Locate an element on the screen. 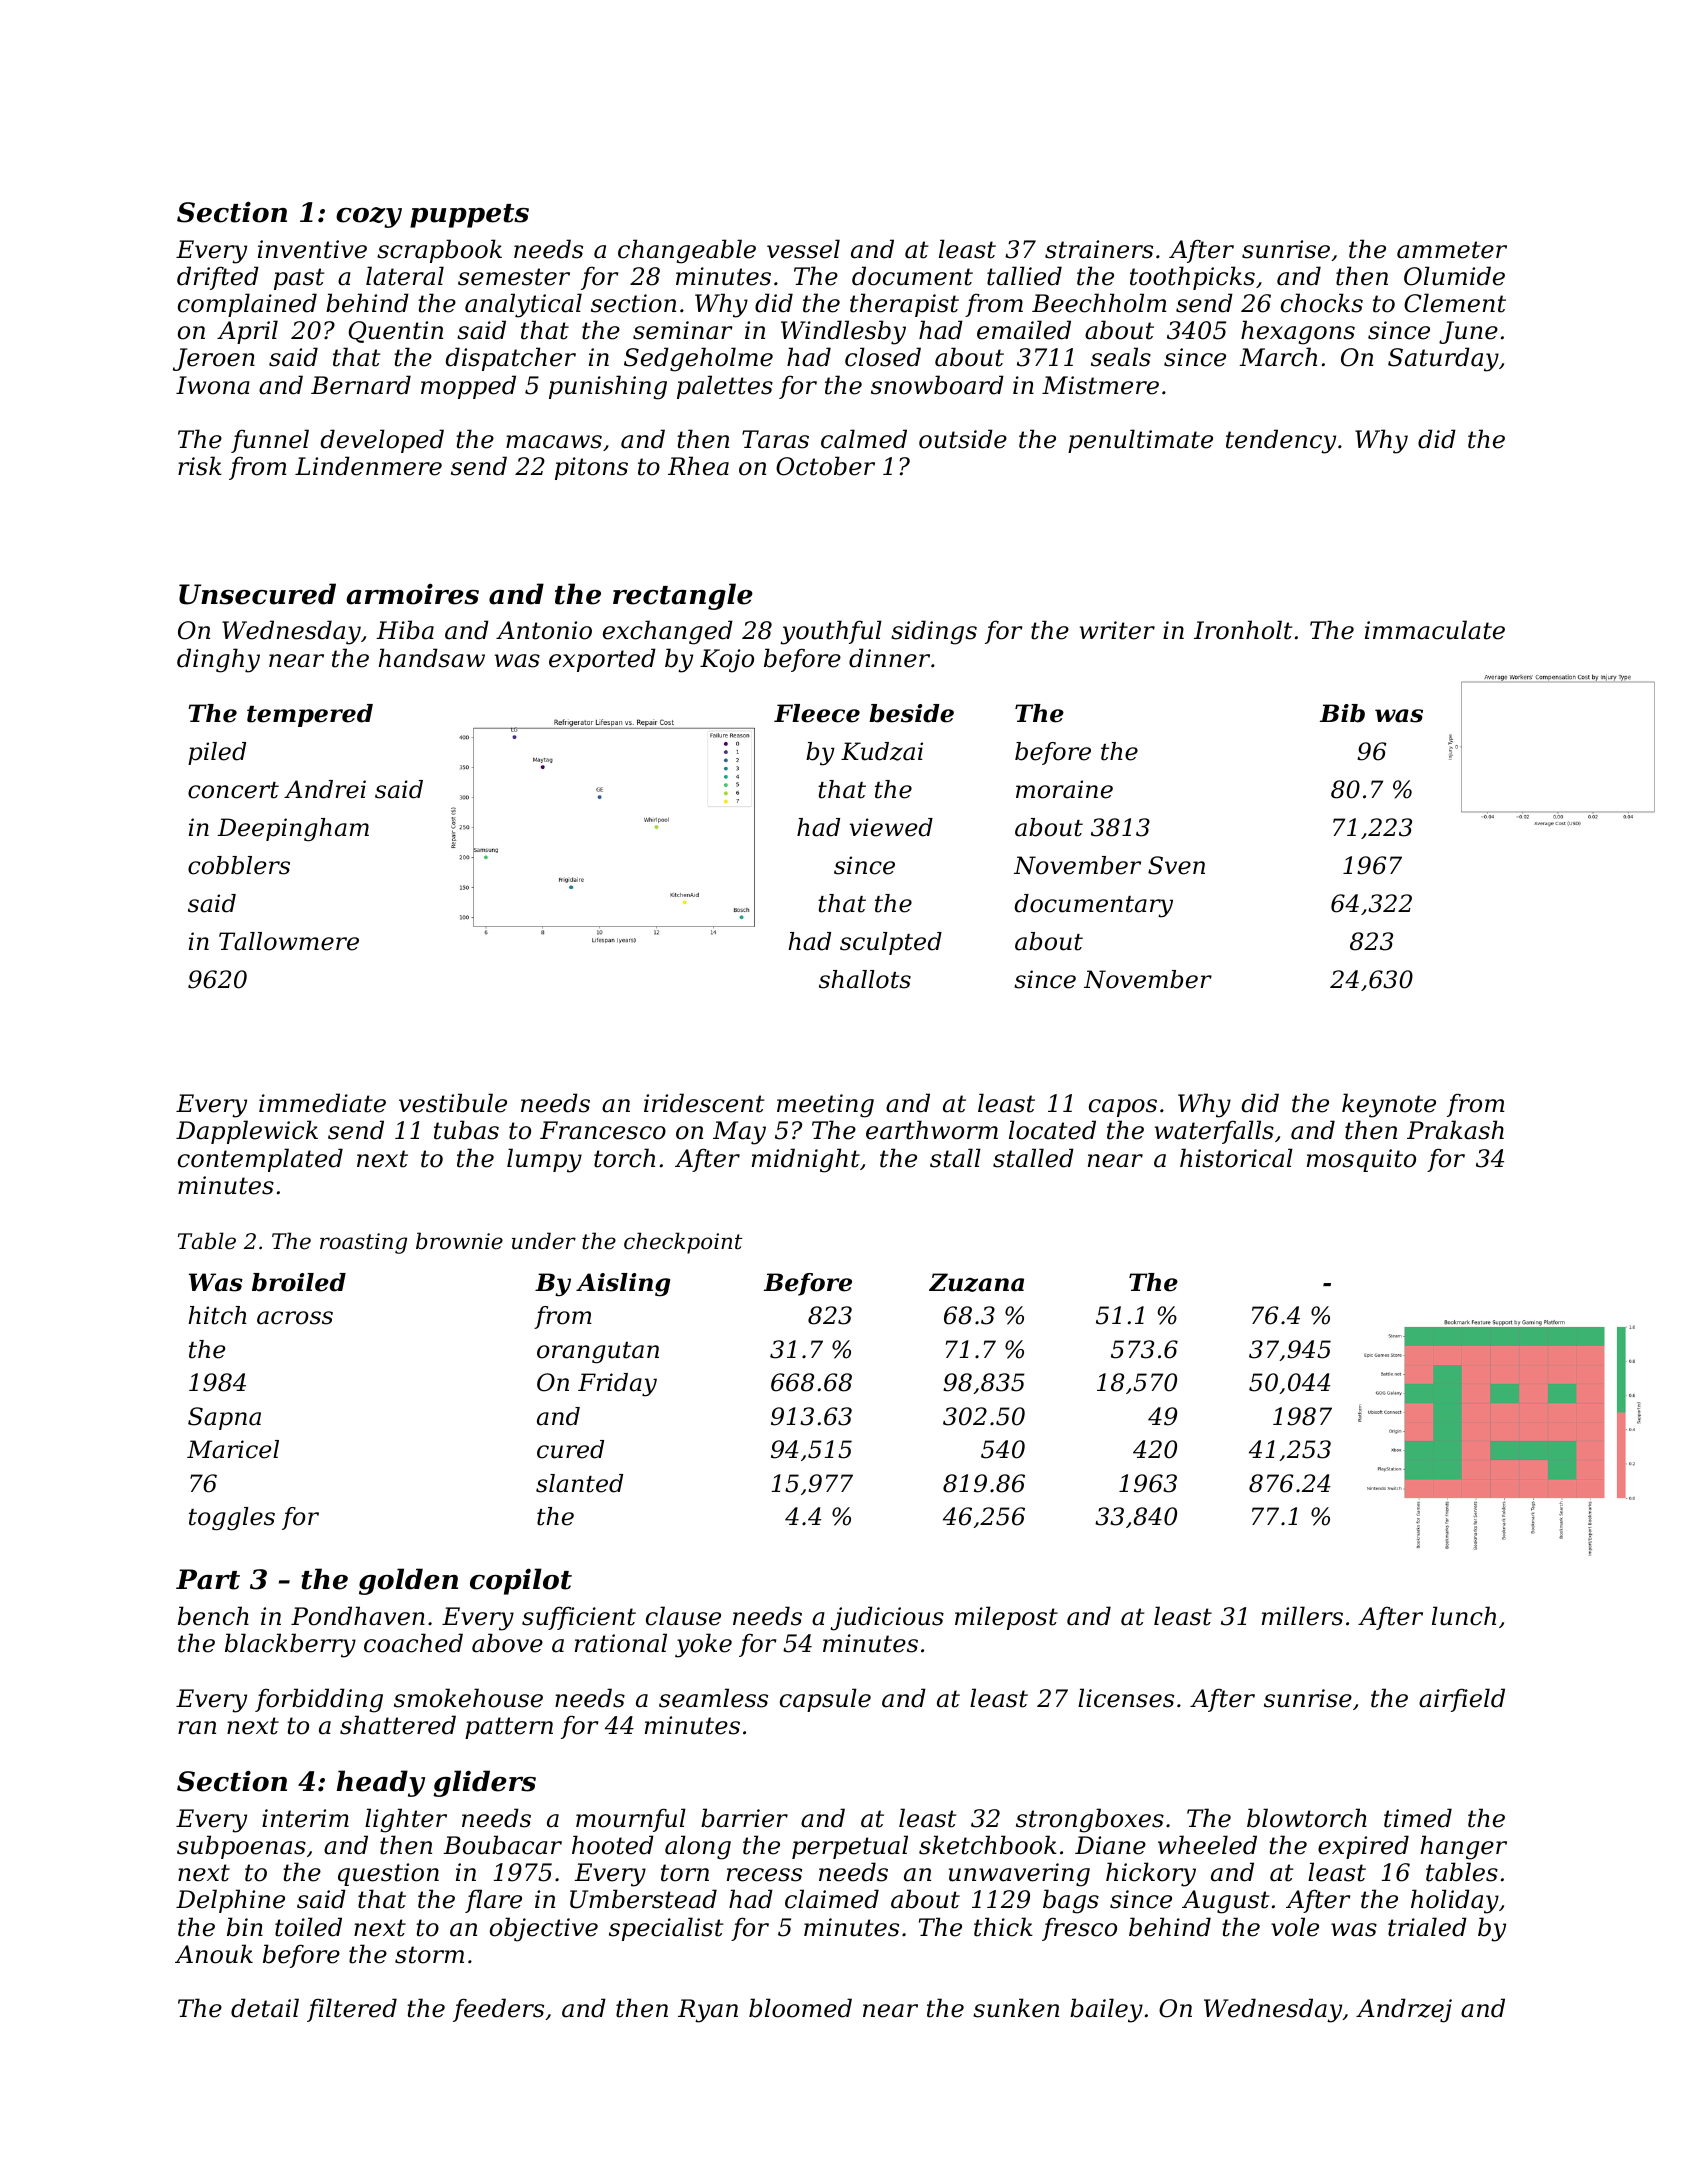 This screenshot has width=1683, height=2178. Boubacar is located at coordinates (502, 1845).
